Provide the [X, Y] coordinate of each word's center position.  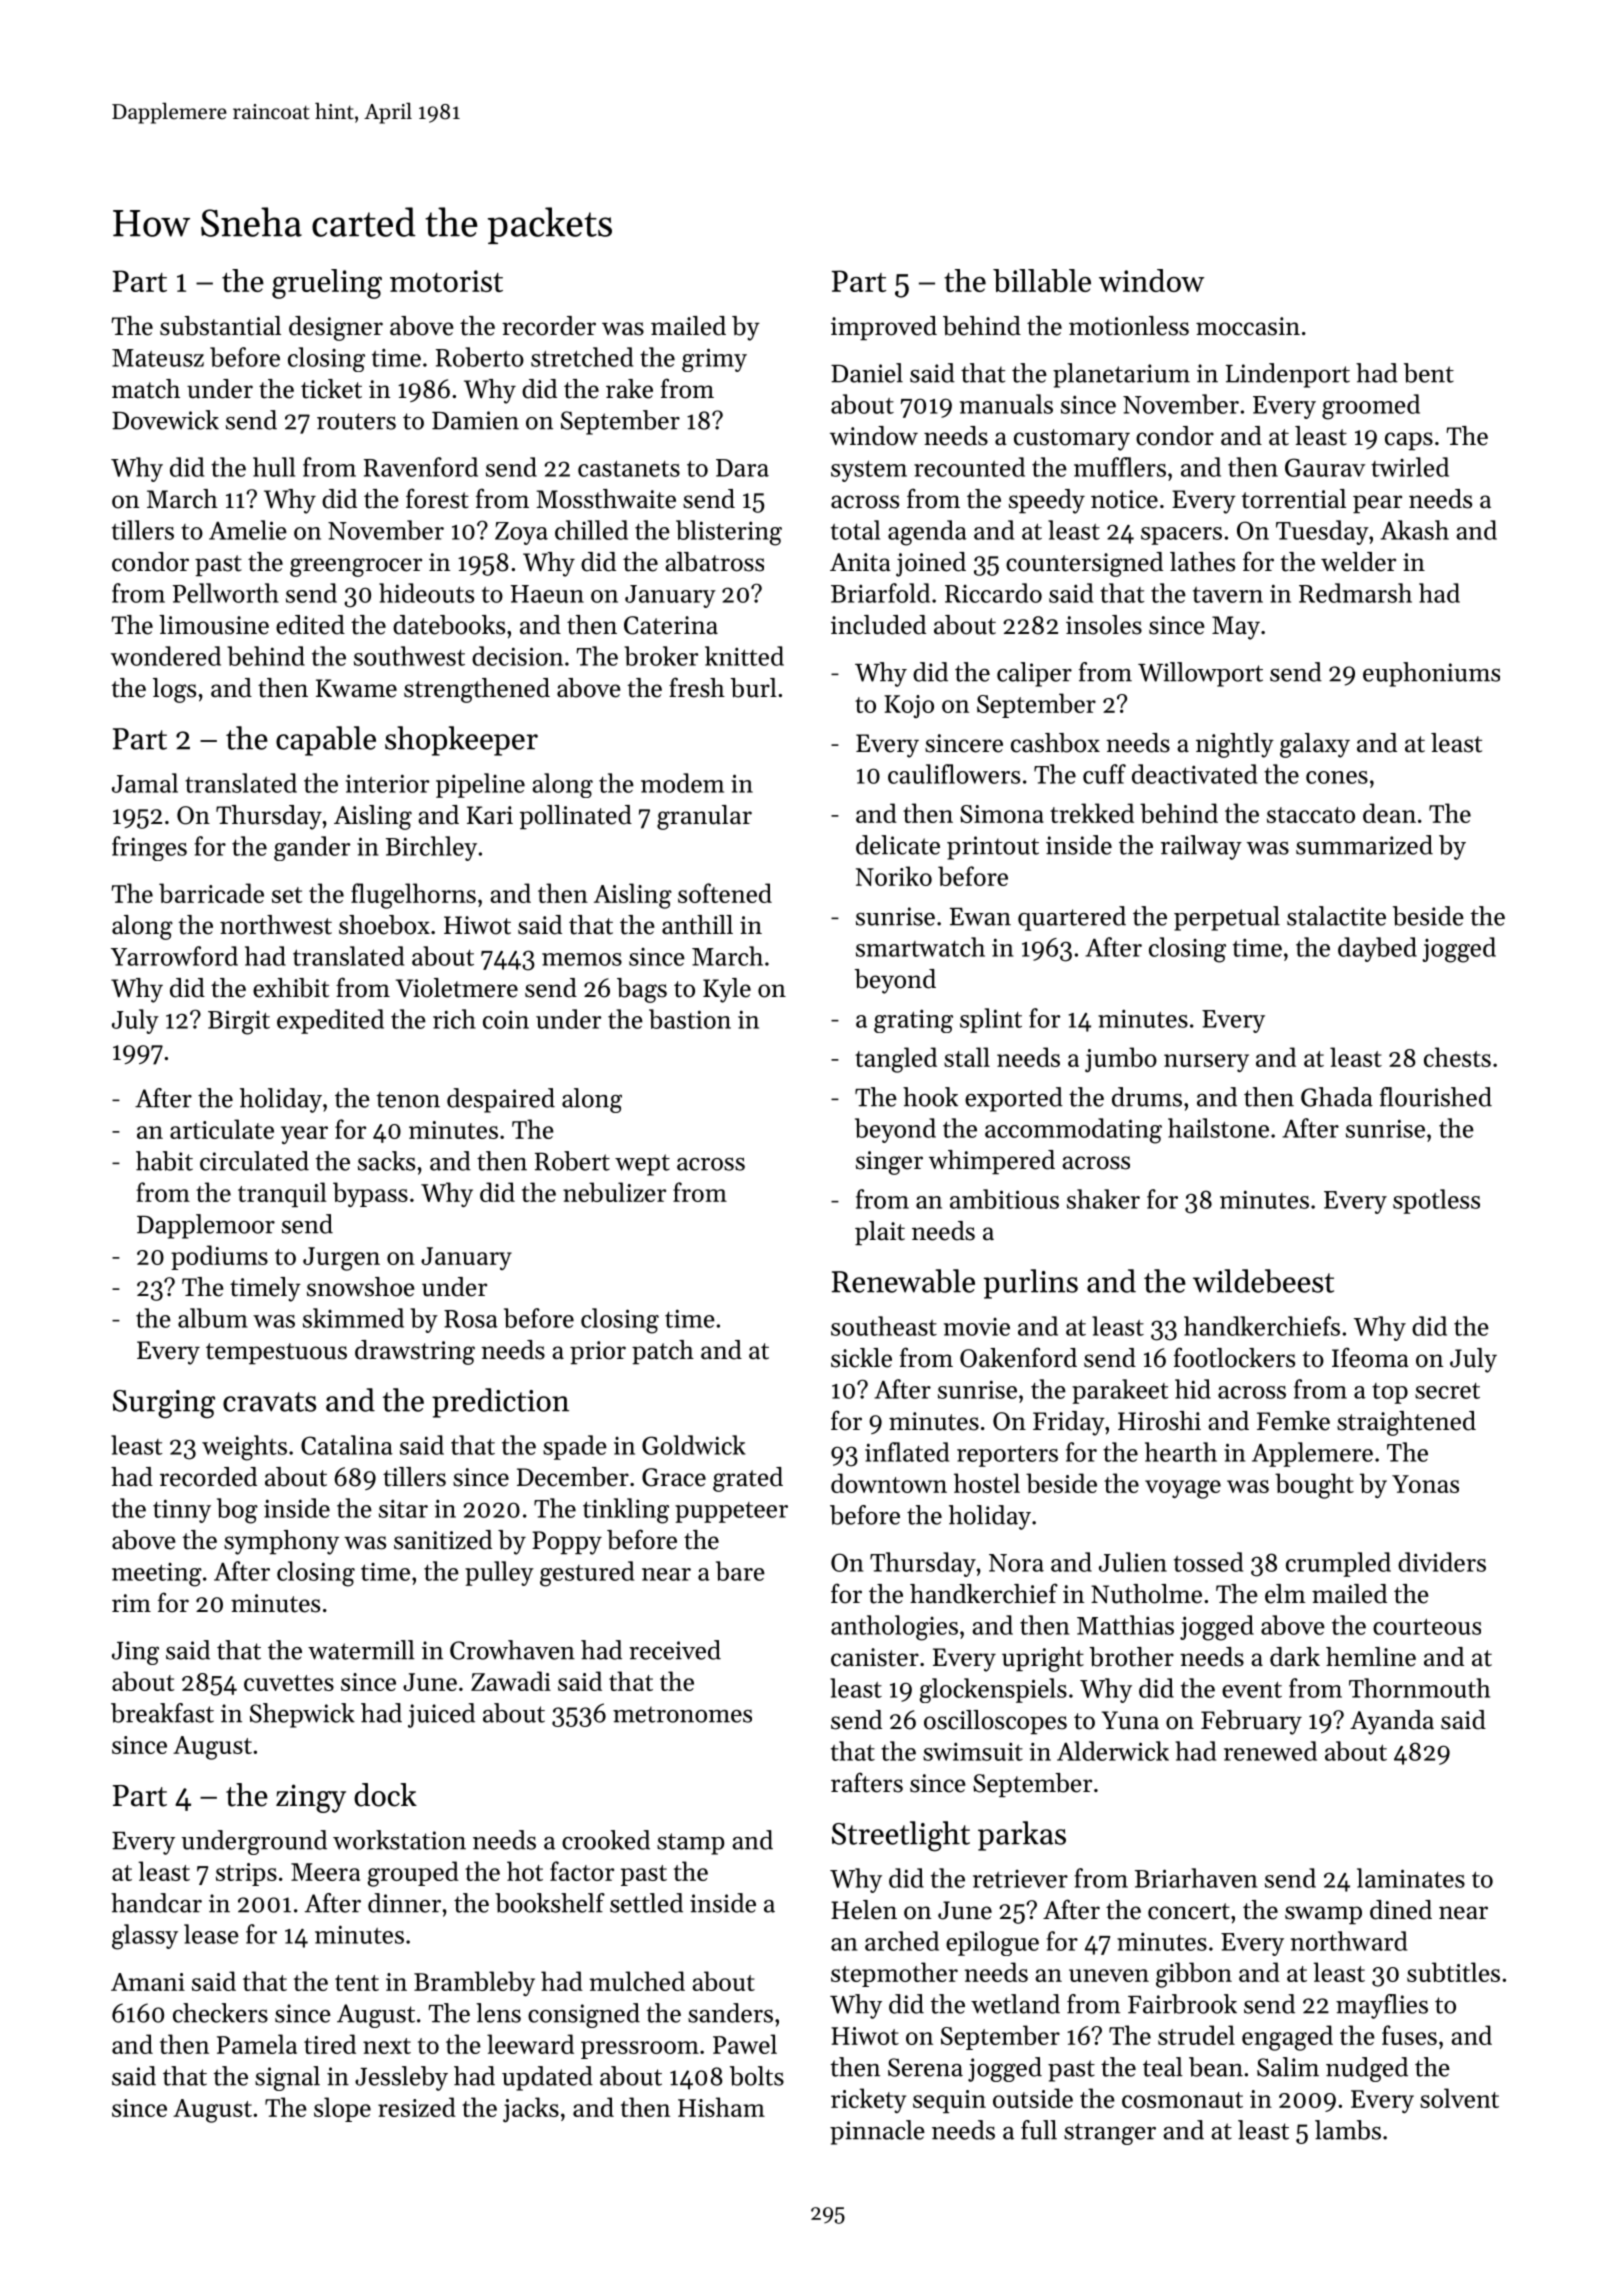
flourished [1436, 1097]
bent [1429, 373]
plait [880, 1233]
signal [287, 2078]
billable [1042, 280]
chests [1457, 1057]
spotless [1436, 1201]
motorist [446, 281]
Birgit [239, 1022]
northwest [276, 925]
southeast [884, 1326]
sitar [403, 1508]
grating [913, 1021]
